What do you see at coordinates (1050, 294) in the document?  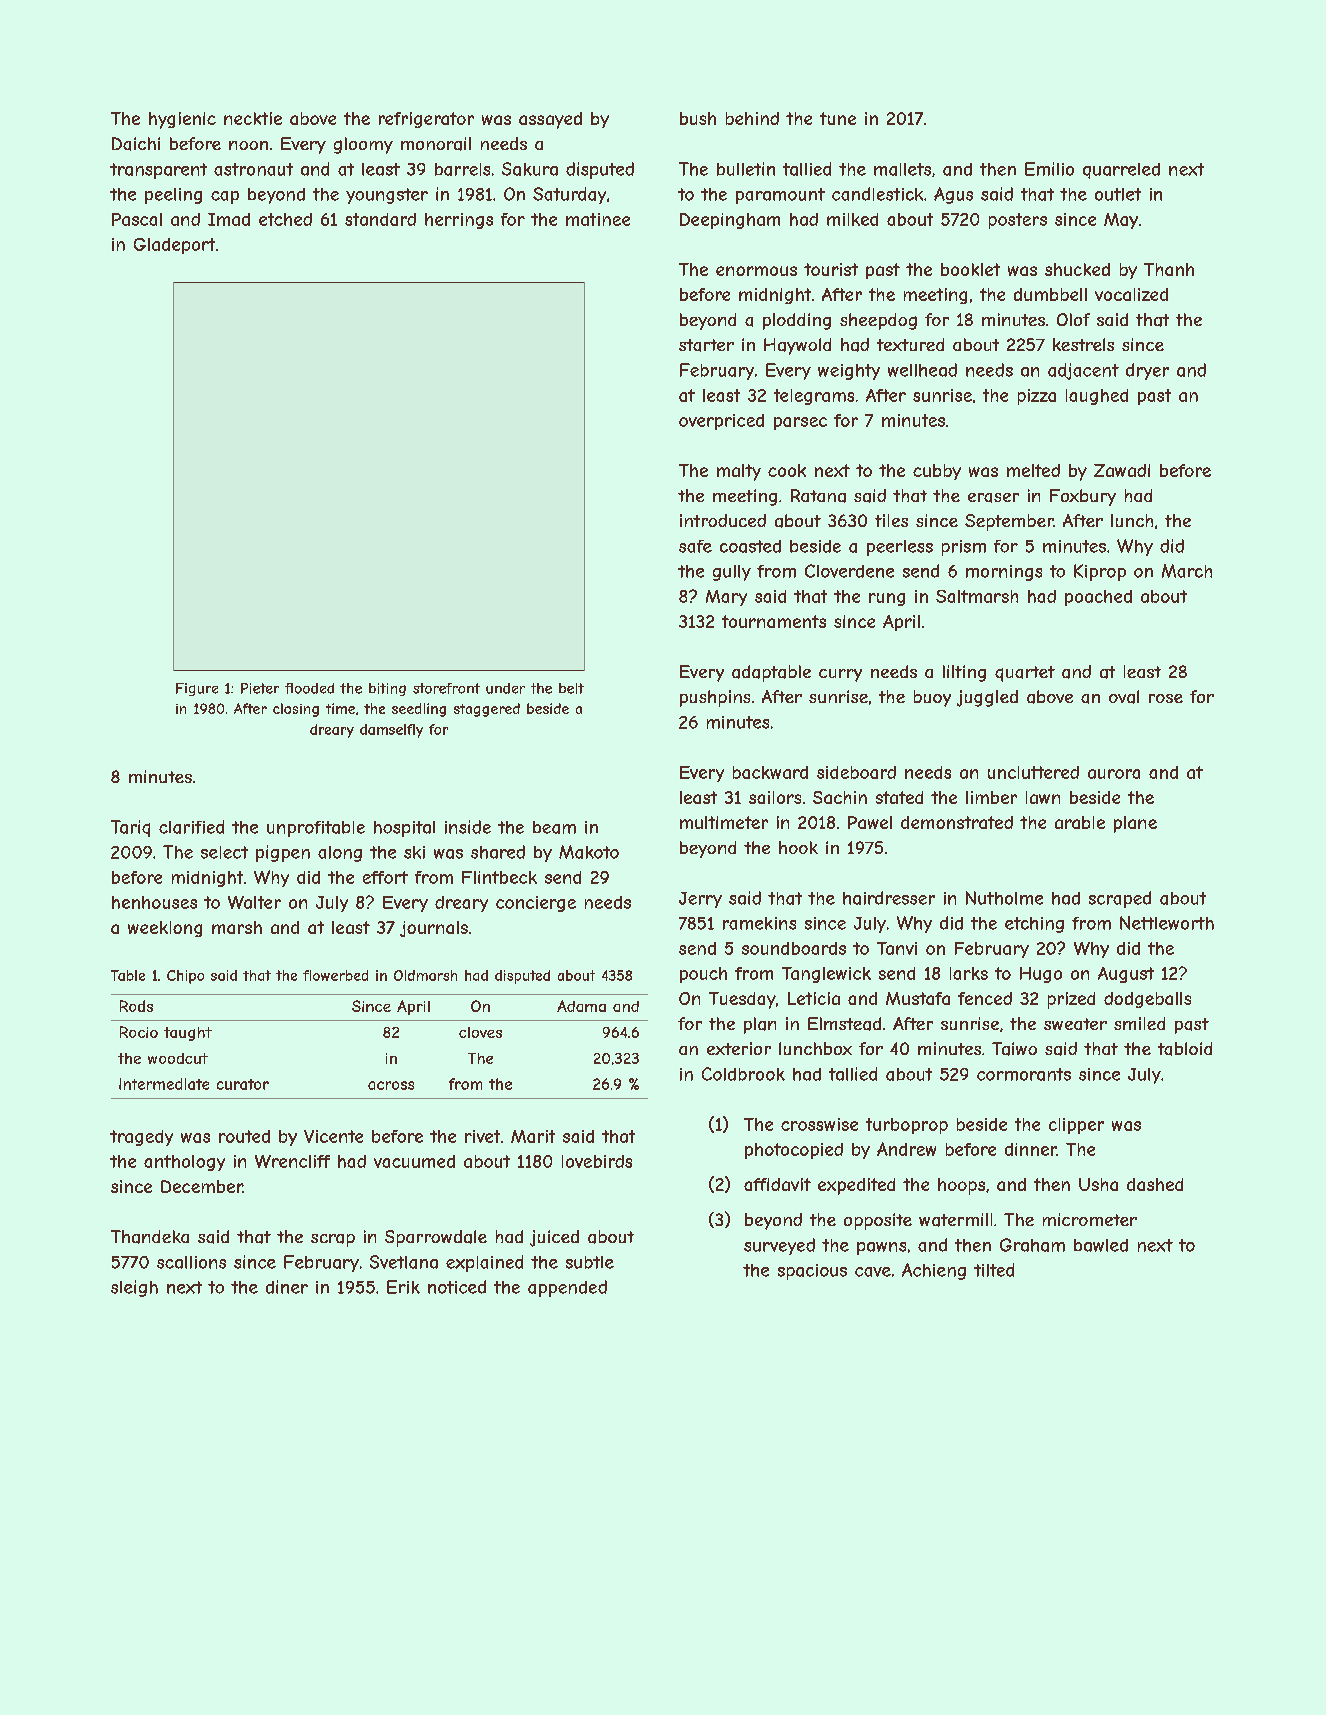 I see `dumbbell` at bounding box center [1050, 294].
